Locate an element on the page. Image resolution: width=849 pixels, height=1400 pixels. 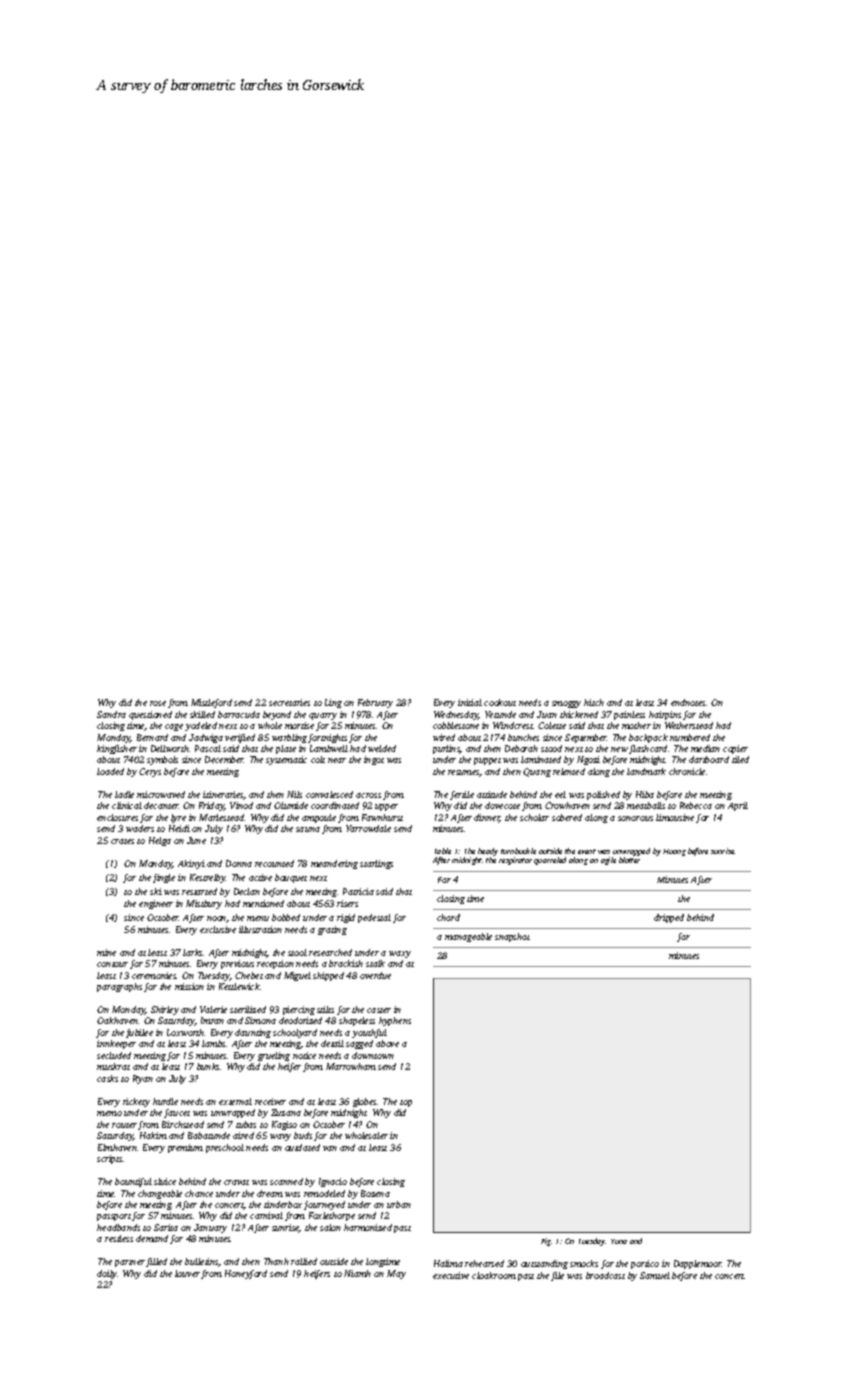
Niamh is located at coordinates (357, 1273).
